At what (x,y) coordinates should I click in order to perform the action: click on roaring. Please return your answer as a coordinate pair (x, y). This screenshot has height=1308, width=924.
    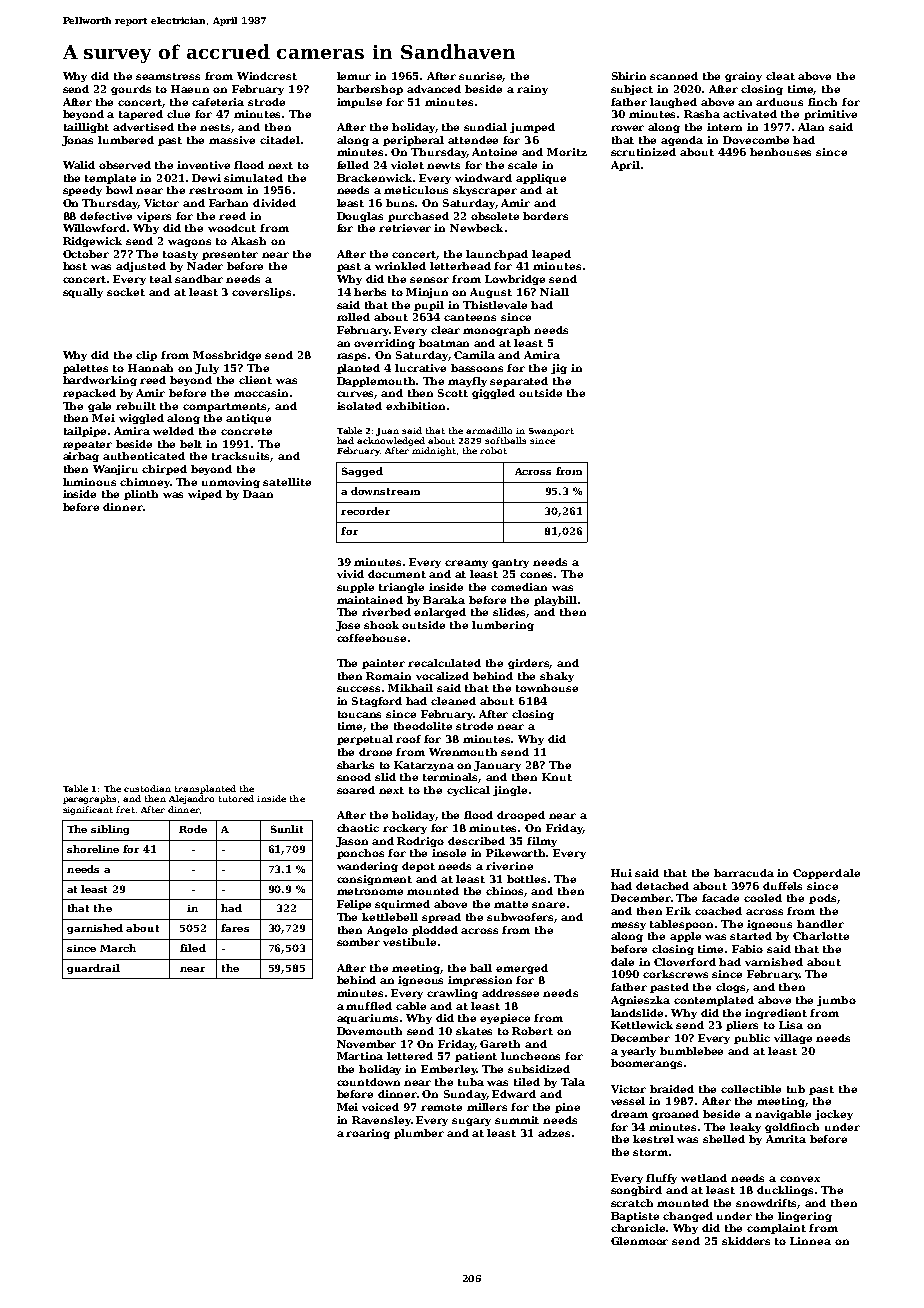
    Looking at the image, I should click on (368, 1134).
